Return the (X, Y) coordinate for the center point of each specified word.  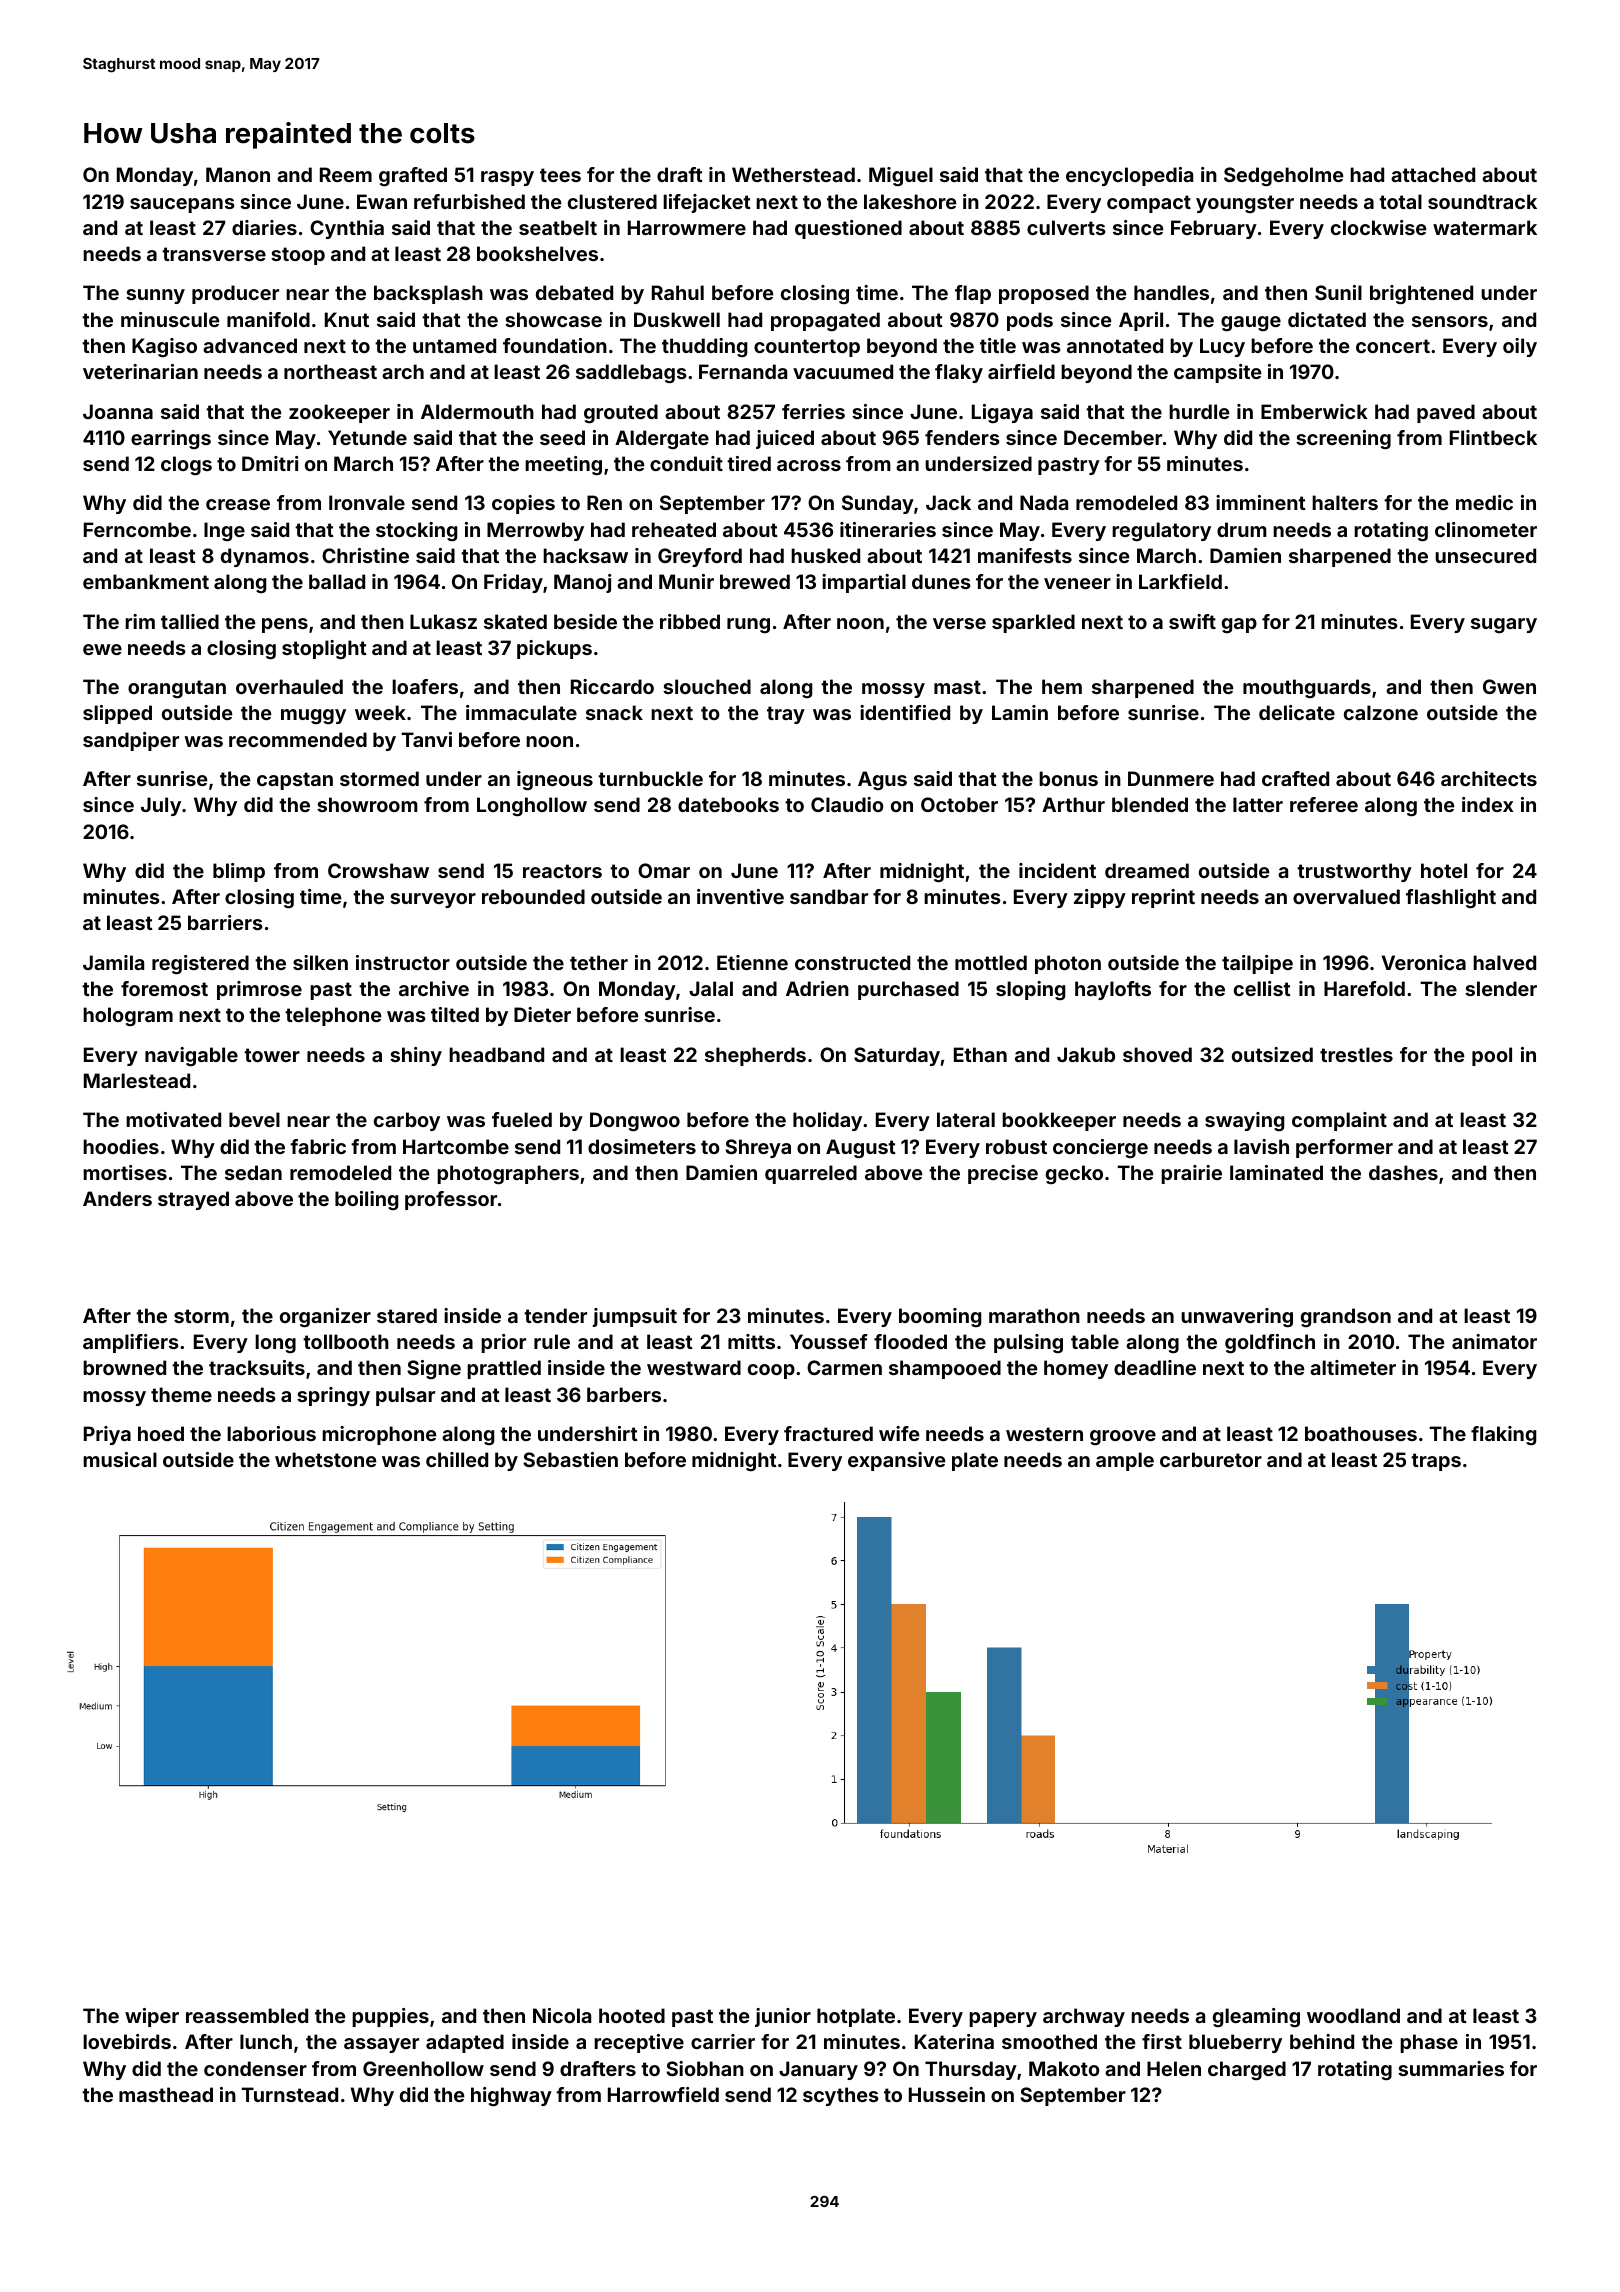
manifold (268, 319)
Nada (1044, 502)
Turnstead (289, 2094)
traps (1436, 1462)
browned (124, 1367)
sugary (1504, 625)
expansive (896, 1461)
